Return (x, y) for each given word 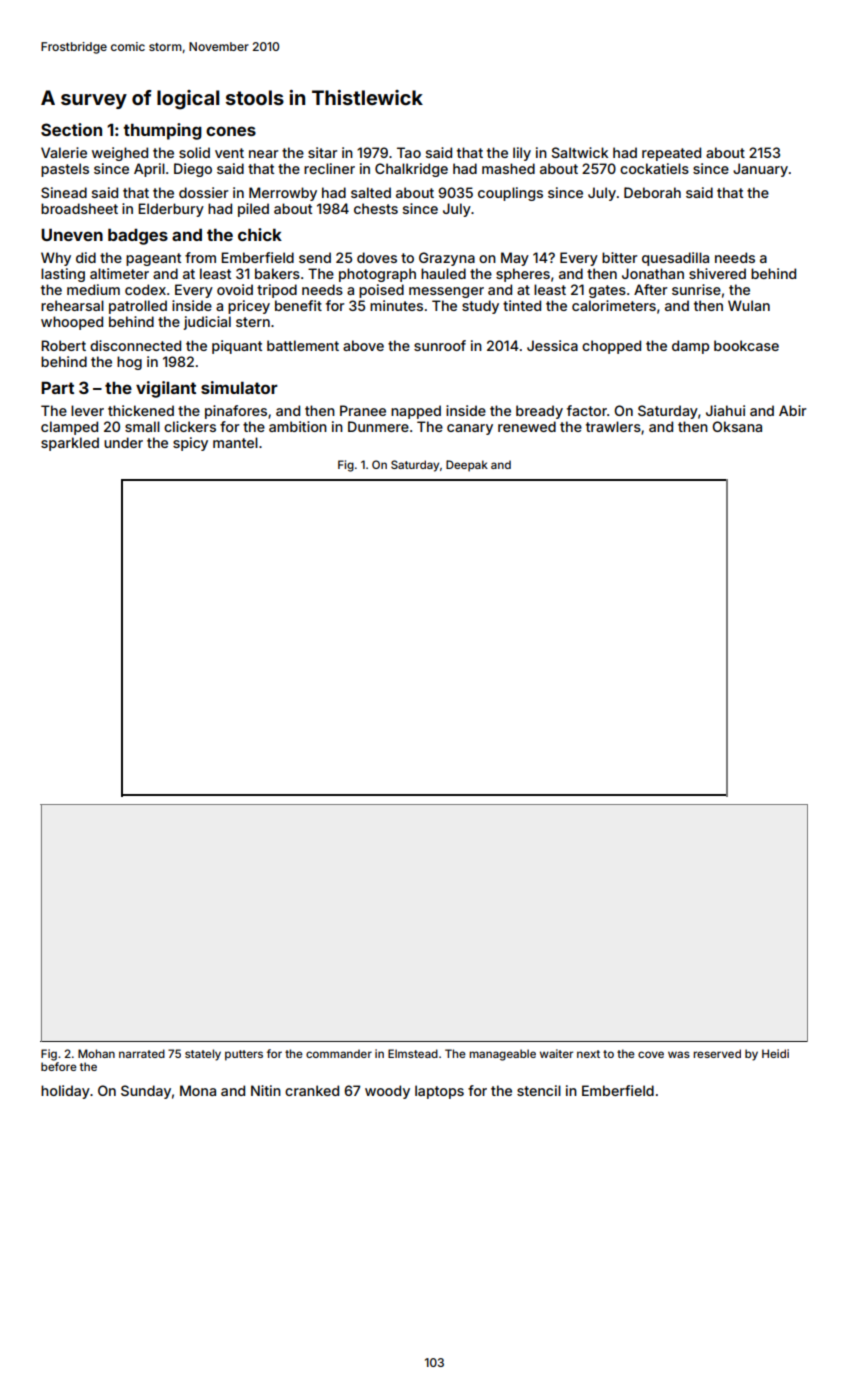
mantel (235, 442)
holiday (65, 1092)
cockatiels (654, 168)
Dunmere (378, 426)
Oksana (737, 426)
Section (71, 129)
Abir (792, 410)
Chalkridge (411, 170)
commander (339, 1053)
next (588, 1054)
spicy (190, 444)
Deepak (467, 466)
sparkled (70, 444)
